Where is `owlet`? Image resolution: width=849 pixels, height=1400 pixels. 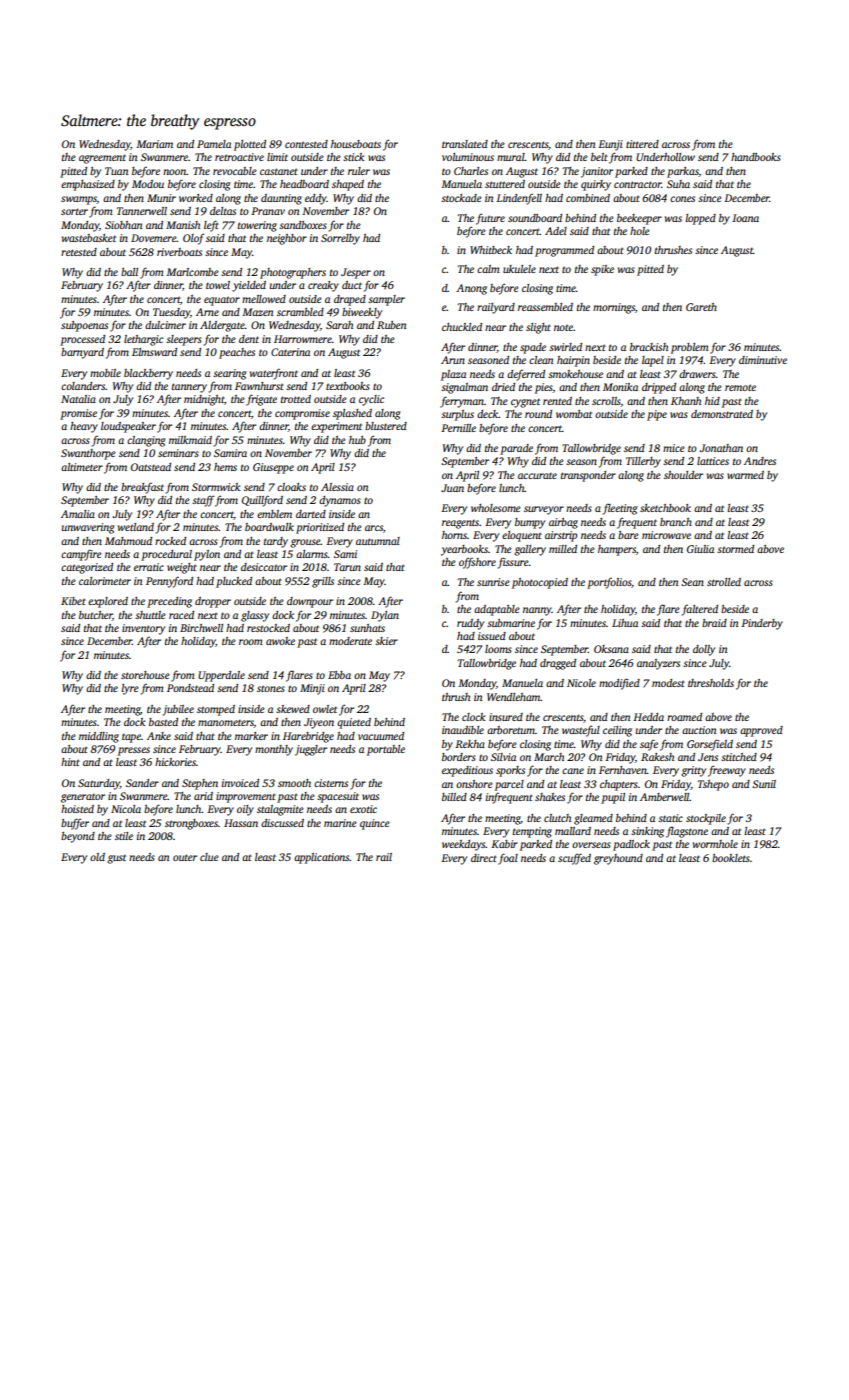 owlet is located at coordinates (325, 709).
